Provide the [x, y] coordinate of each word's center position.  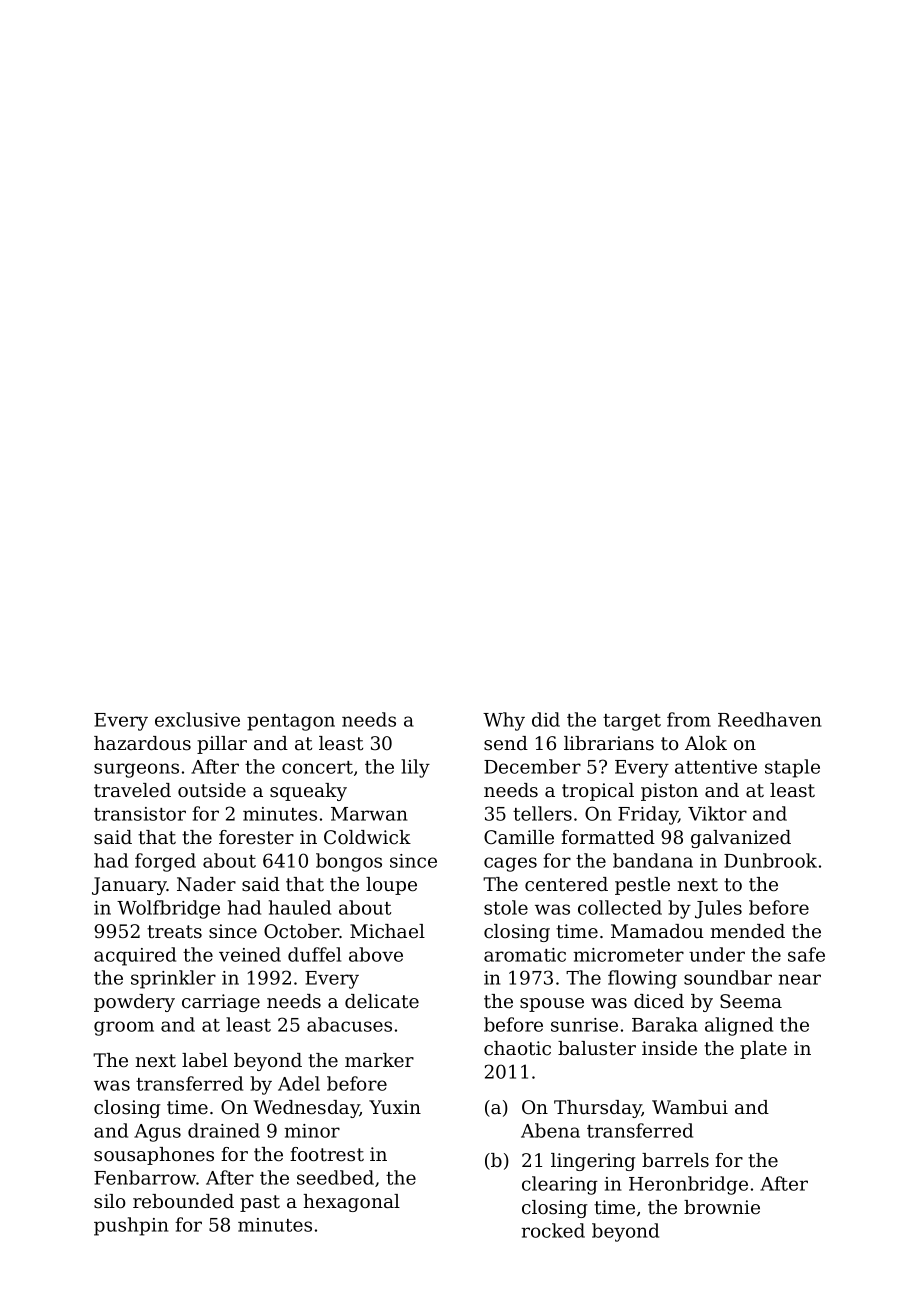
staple [792, 768]
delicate [382, 1001]
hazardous [142, 743]
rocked [553, 1230]
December [532, 766]
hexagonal [351, 1203]
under [717, 954]
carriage [221, 1003]
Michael [387, 931]
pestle [642, 886]
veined [250, 954]
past [260, 1203]
